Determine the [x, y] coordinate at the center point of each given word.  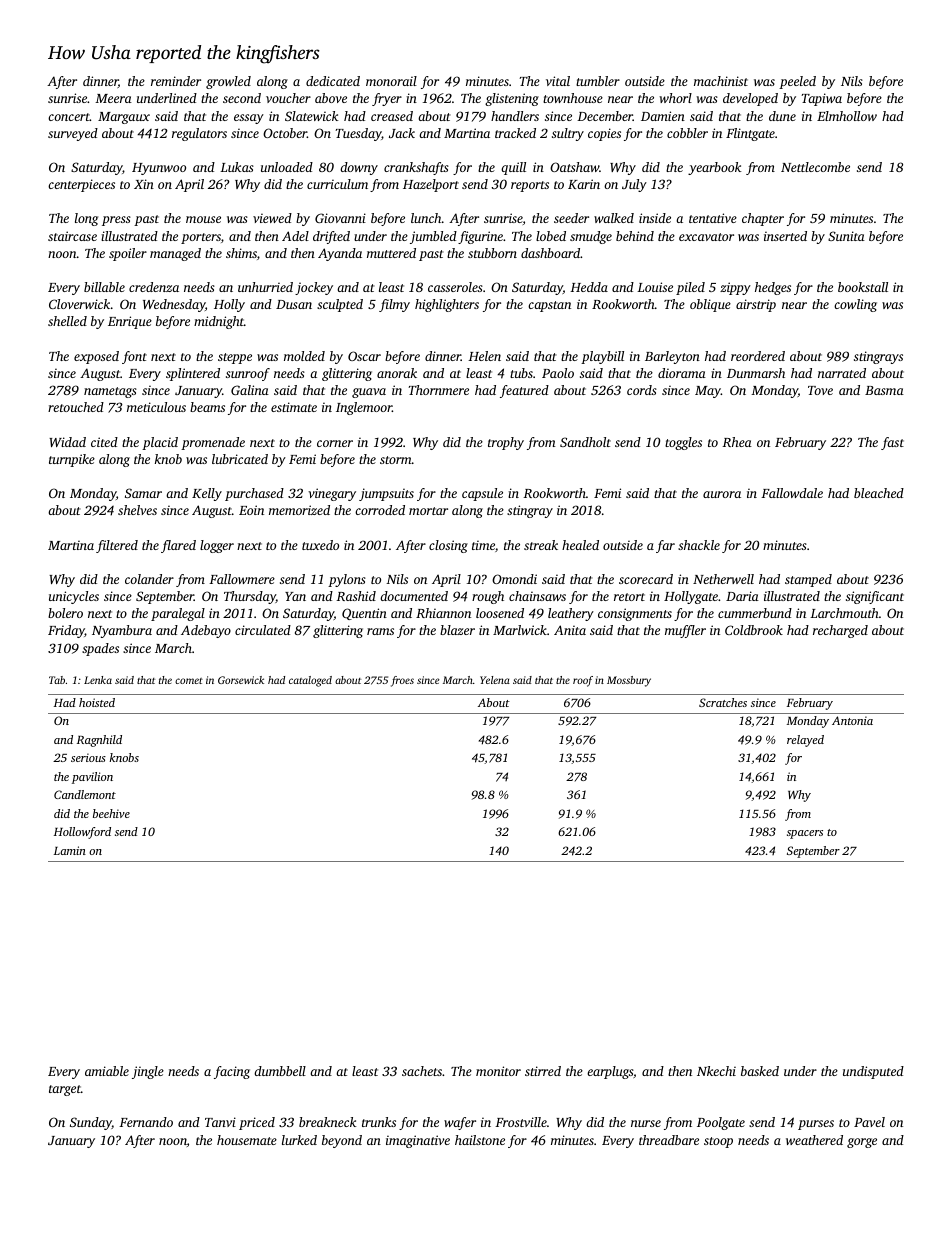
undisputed [873, 1072]
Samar [143, 493]
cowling [855, 305]
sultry [568, 134]
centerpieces [81, 185]
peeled [797, 82]
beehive [111, 813]
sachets [422, 1071]
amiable [107, 1071]
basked [760, 1071]
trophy [506, 443]
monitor [498, 1071]
